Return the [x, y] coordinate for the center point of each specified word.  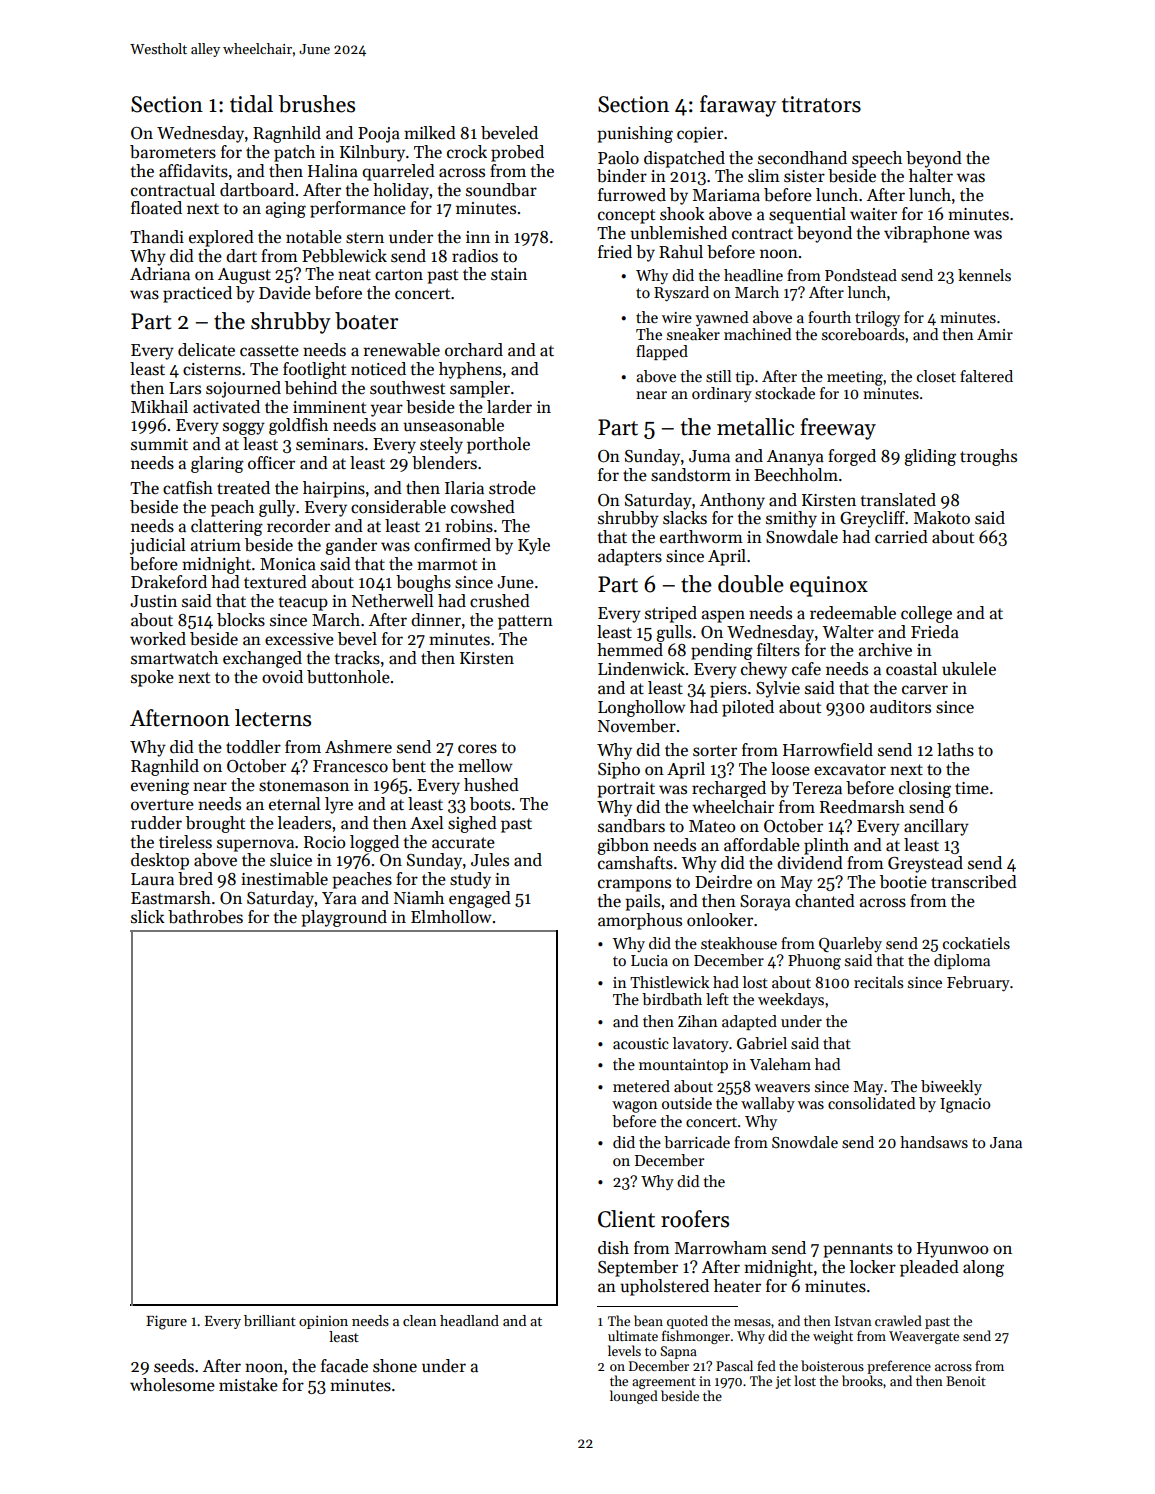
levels [624, 1350]
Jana [1006, 1142]
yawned [721, 319]
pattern [525, 622]
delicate [206, 350]
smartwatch [174, 658]
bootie [903, 882]
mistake [248, 1385]
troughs [988, 457]
